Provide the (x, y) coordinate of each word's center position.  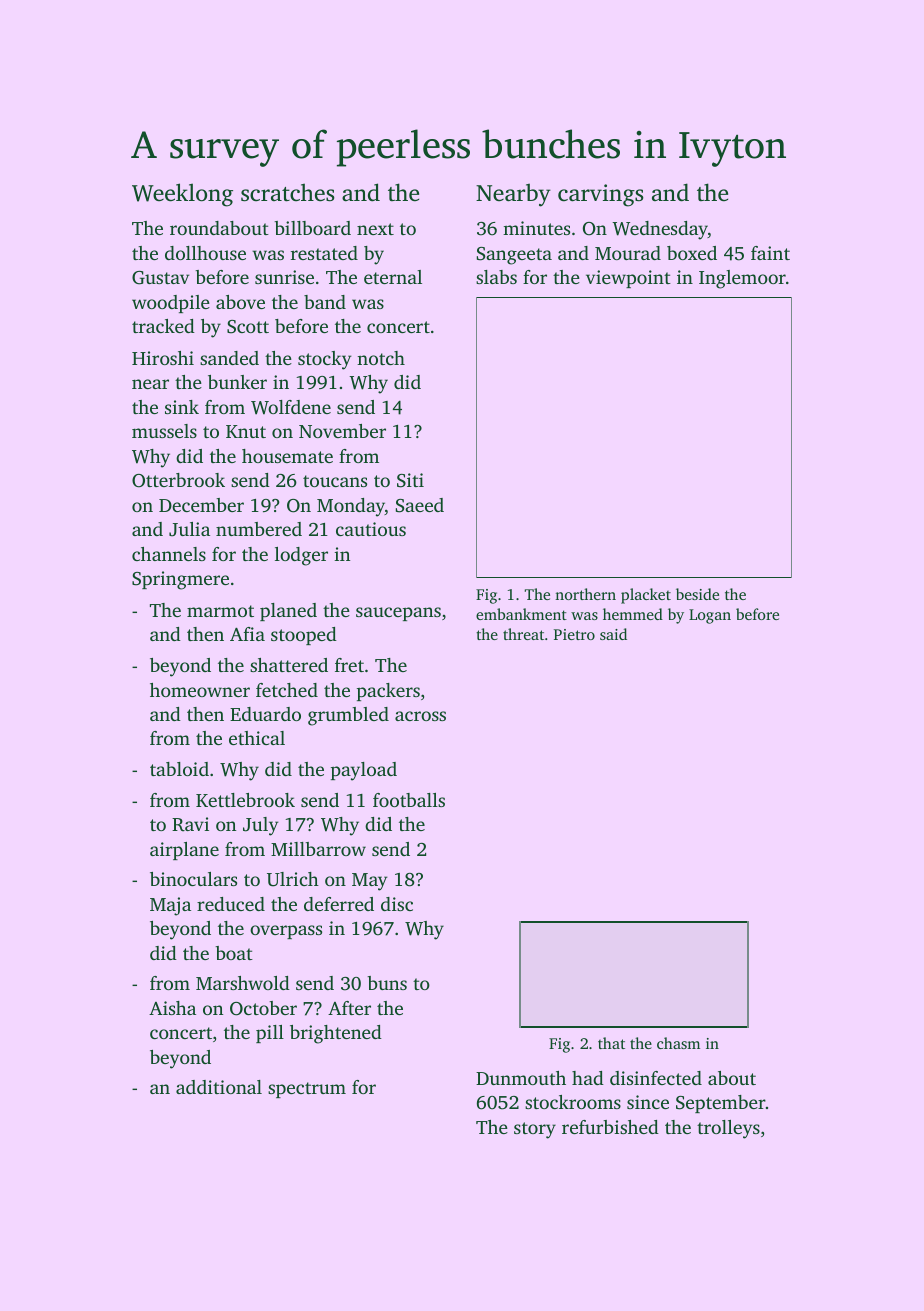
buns (387, 983)
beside (697, 594)
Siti (410, 480)
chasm (678, 1043)
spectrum (307, 1090)
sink (182, 407)
